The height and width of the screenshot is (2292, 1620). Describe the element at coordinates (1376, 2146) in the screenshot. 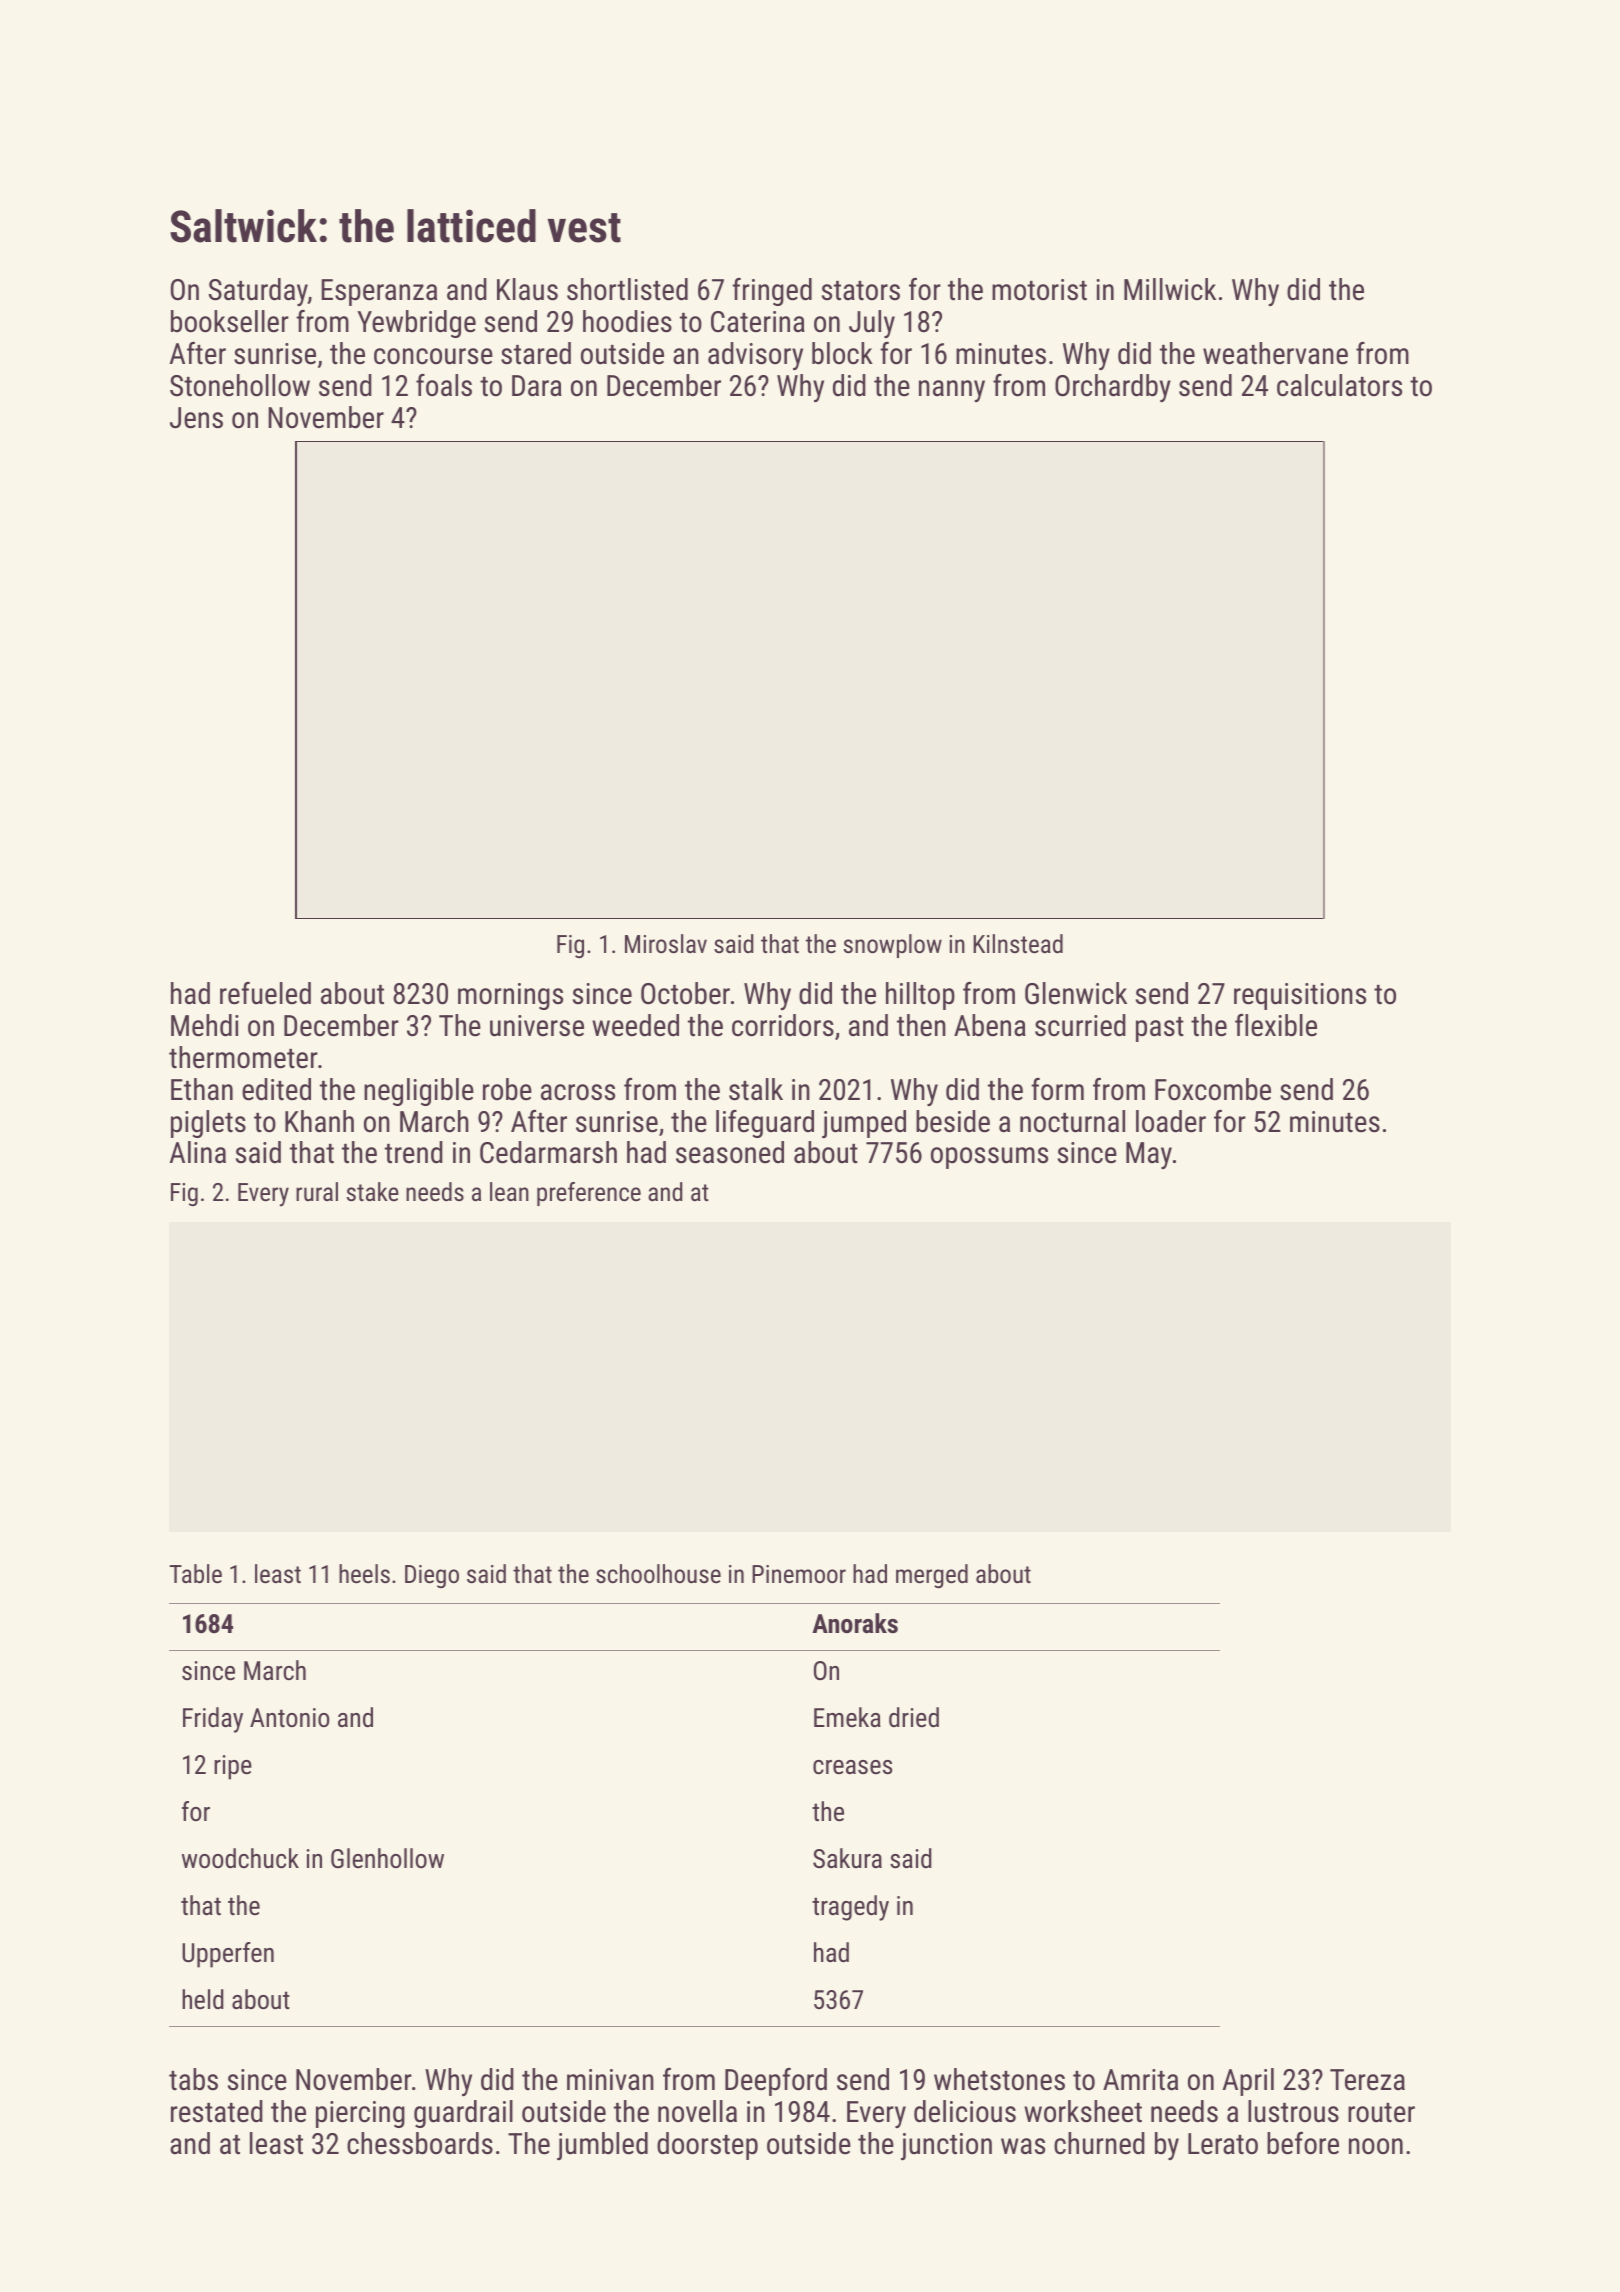

I see `noon` at that location.
